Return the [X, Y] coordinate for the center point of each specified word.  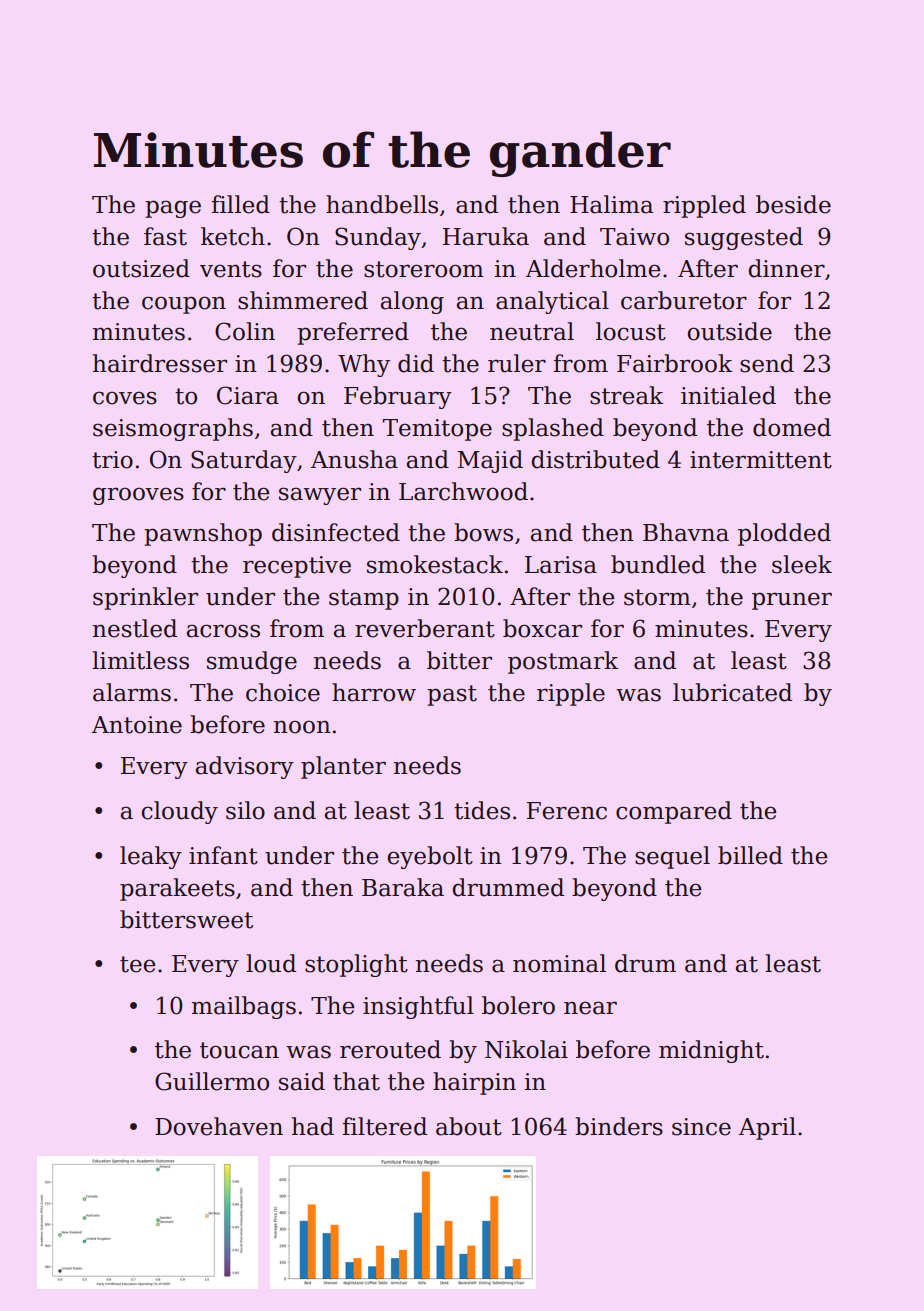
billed [750, 855]
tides [482, 810]
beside [793, 204]
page [173, 209]
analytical [552, 302]
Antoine [137, 725]
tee [137, 964]
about [469, 1126]
